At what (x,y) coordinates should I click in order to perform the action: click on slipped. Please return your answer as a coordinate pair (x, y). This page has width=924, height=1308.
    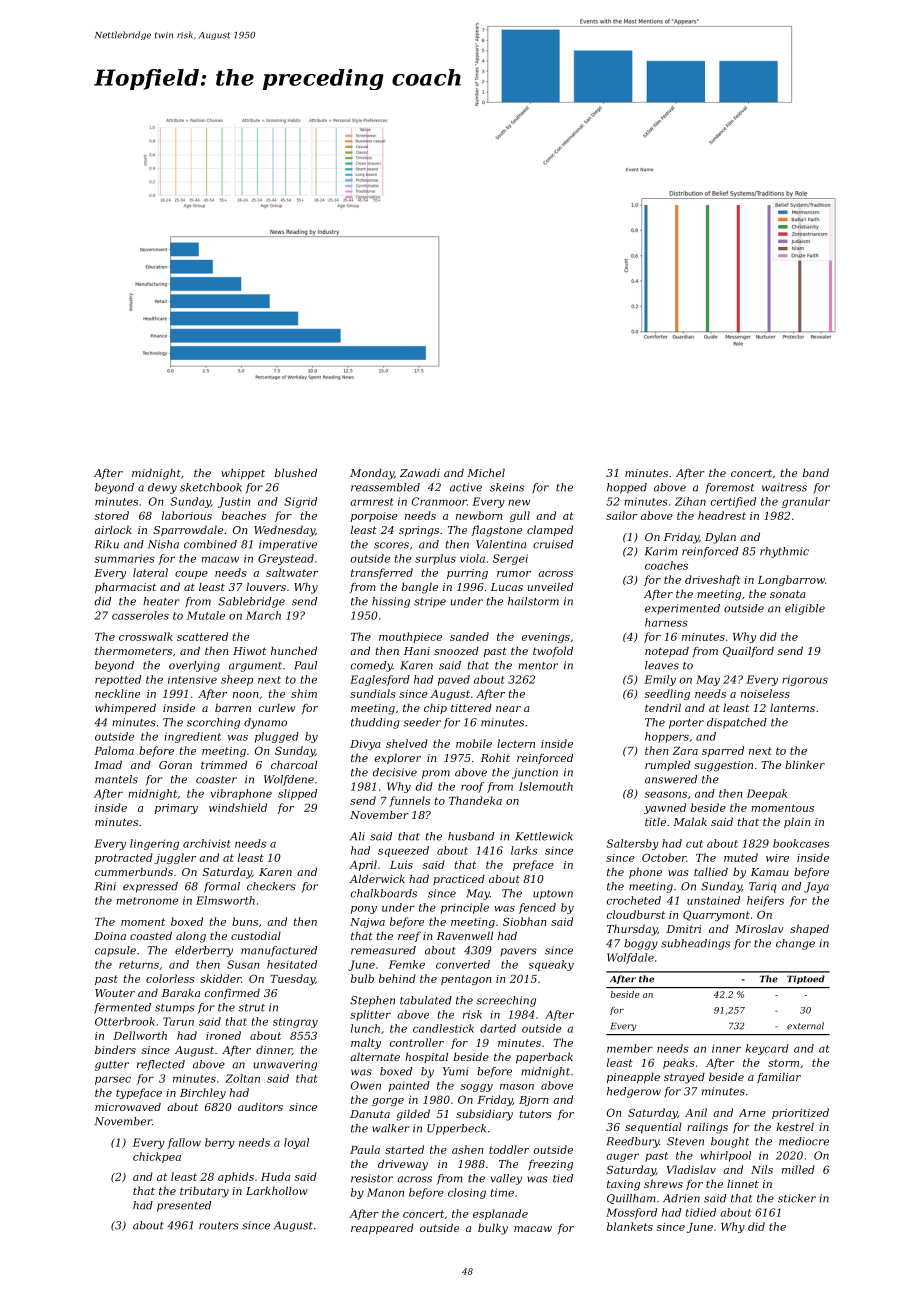
    Looking at the image, I should click on (297, 794).
